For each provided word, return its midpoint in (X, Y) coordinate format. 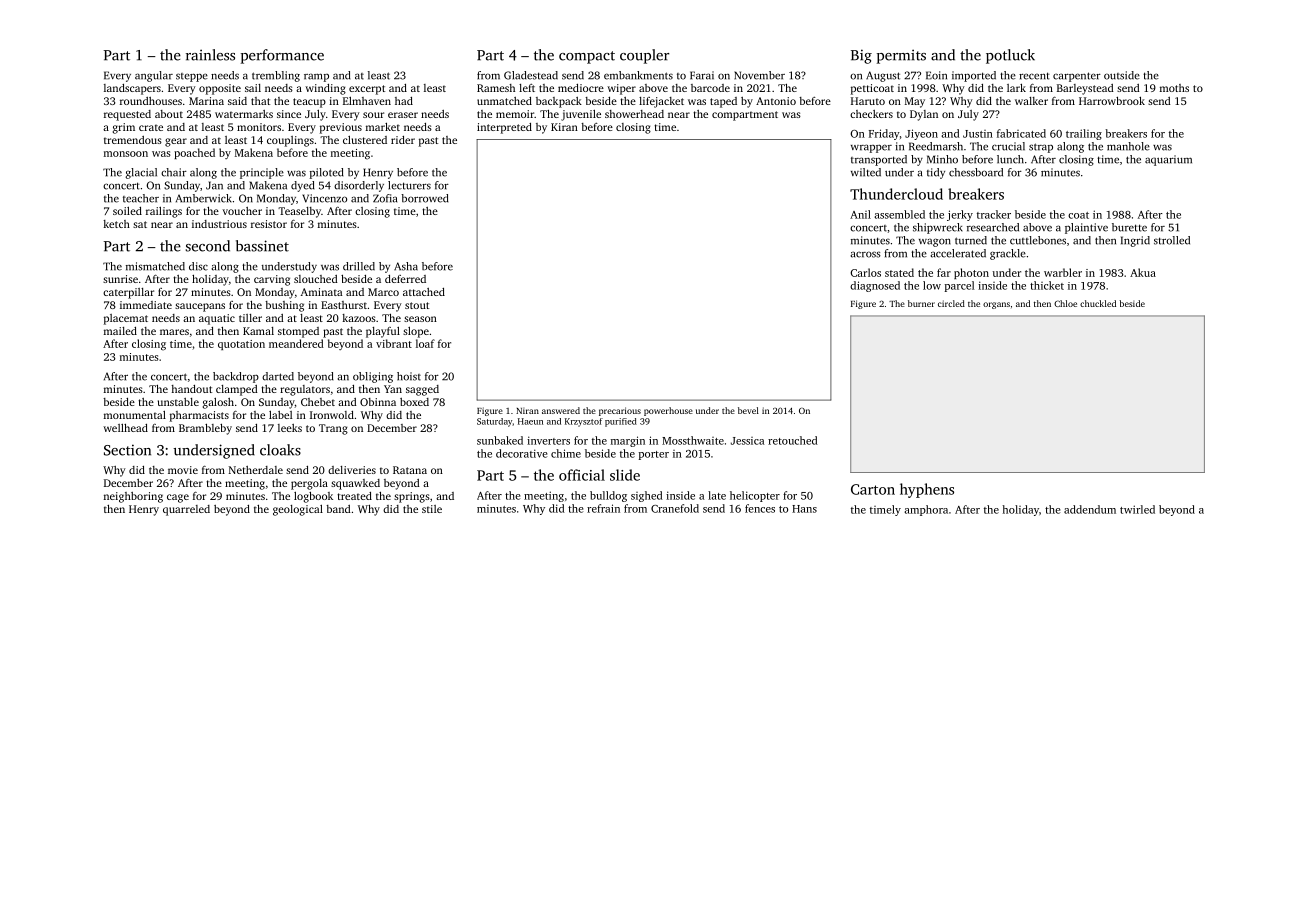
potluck (1010, 56)
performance (282, 56)
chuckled (1098, 303)
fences (760, 508)
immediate (146, 305)
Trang (333, 429)
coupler (644, 56)
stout (417, 305)
